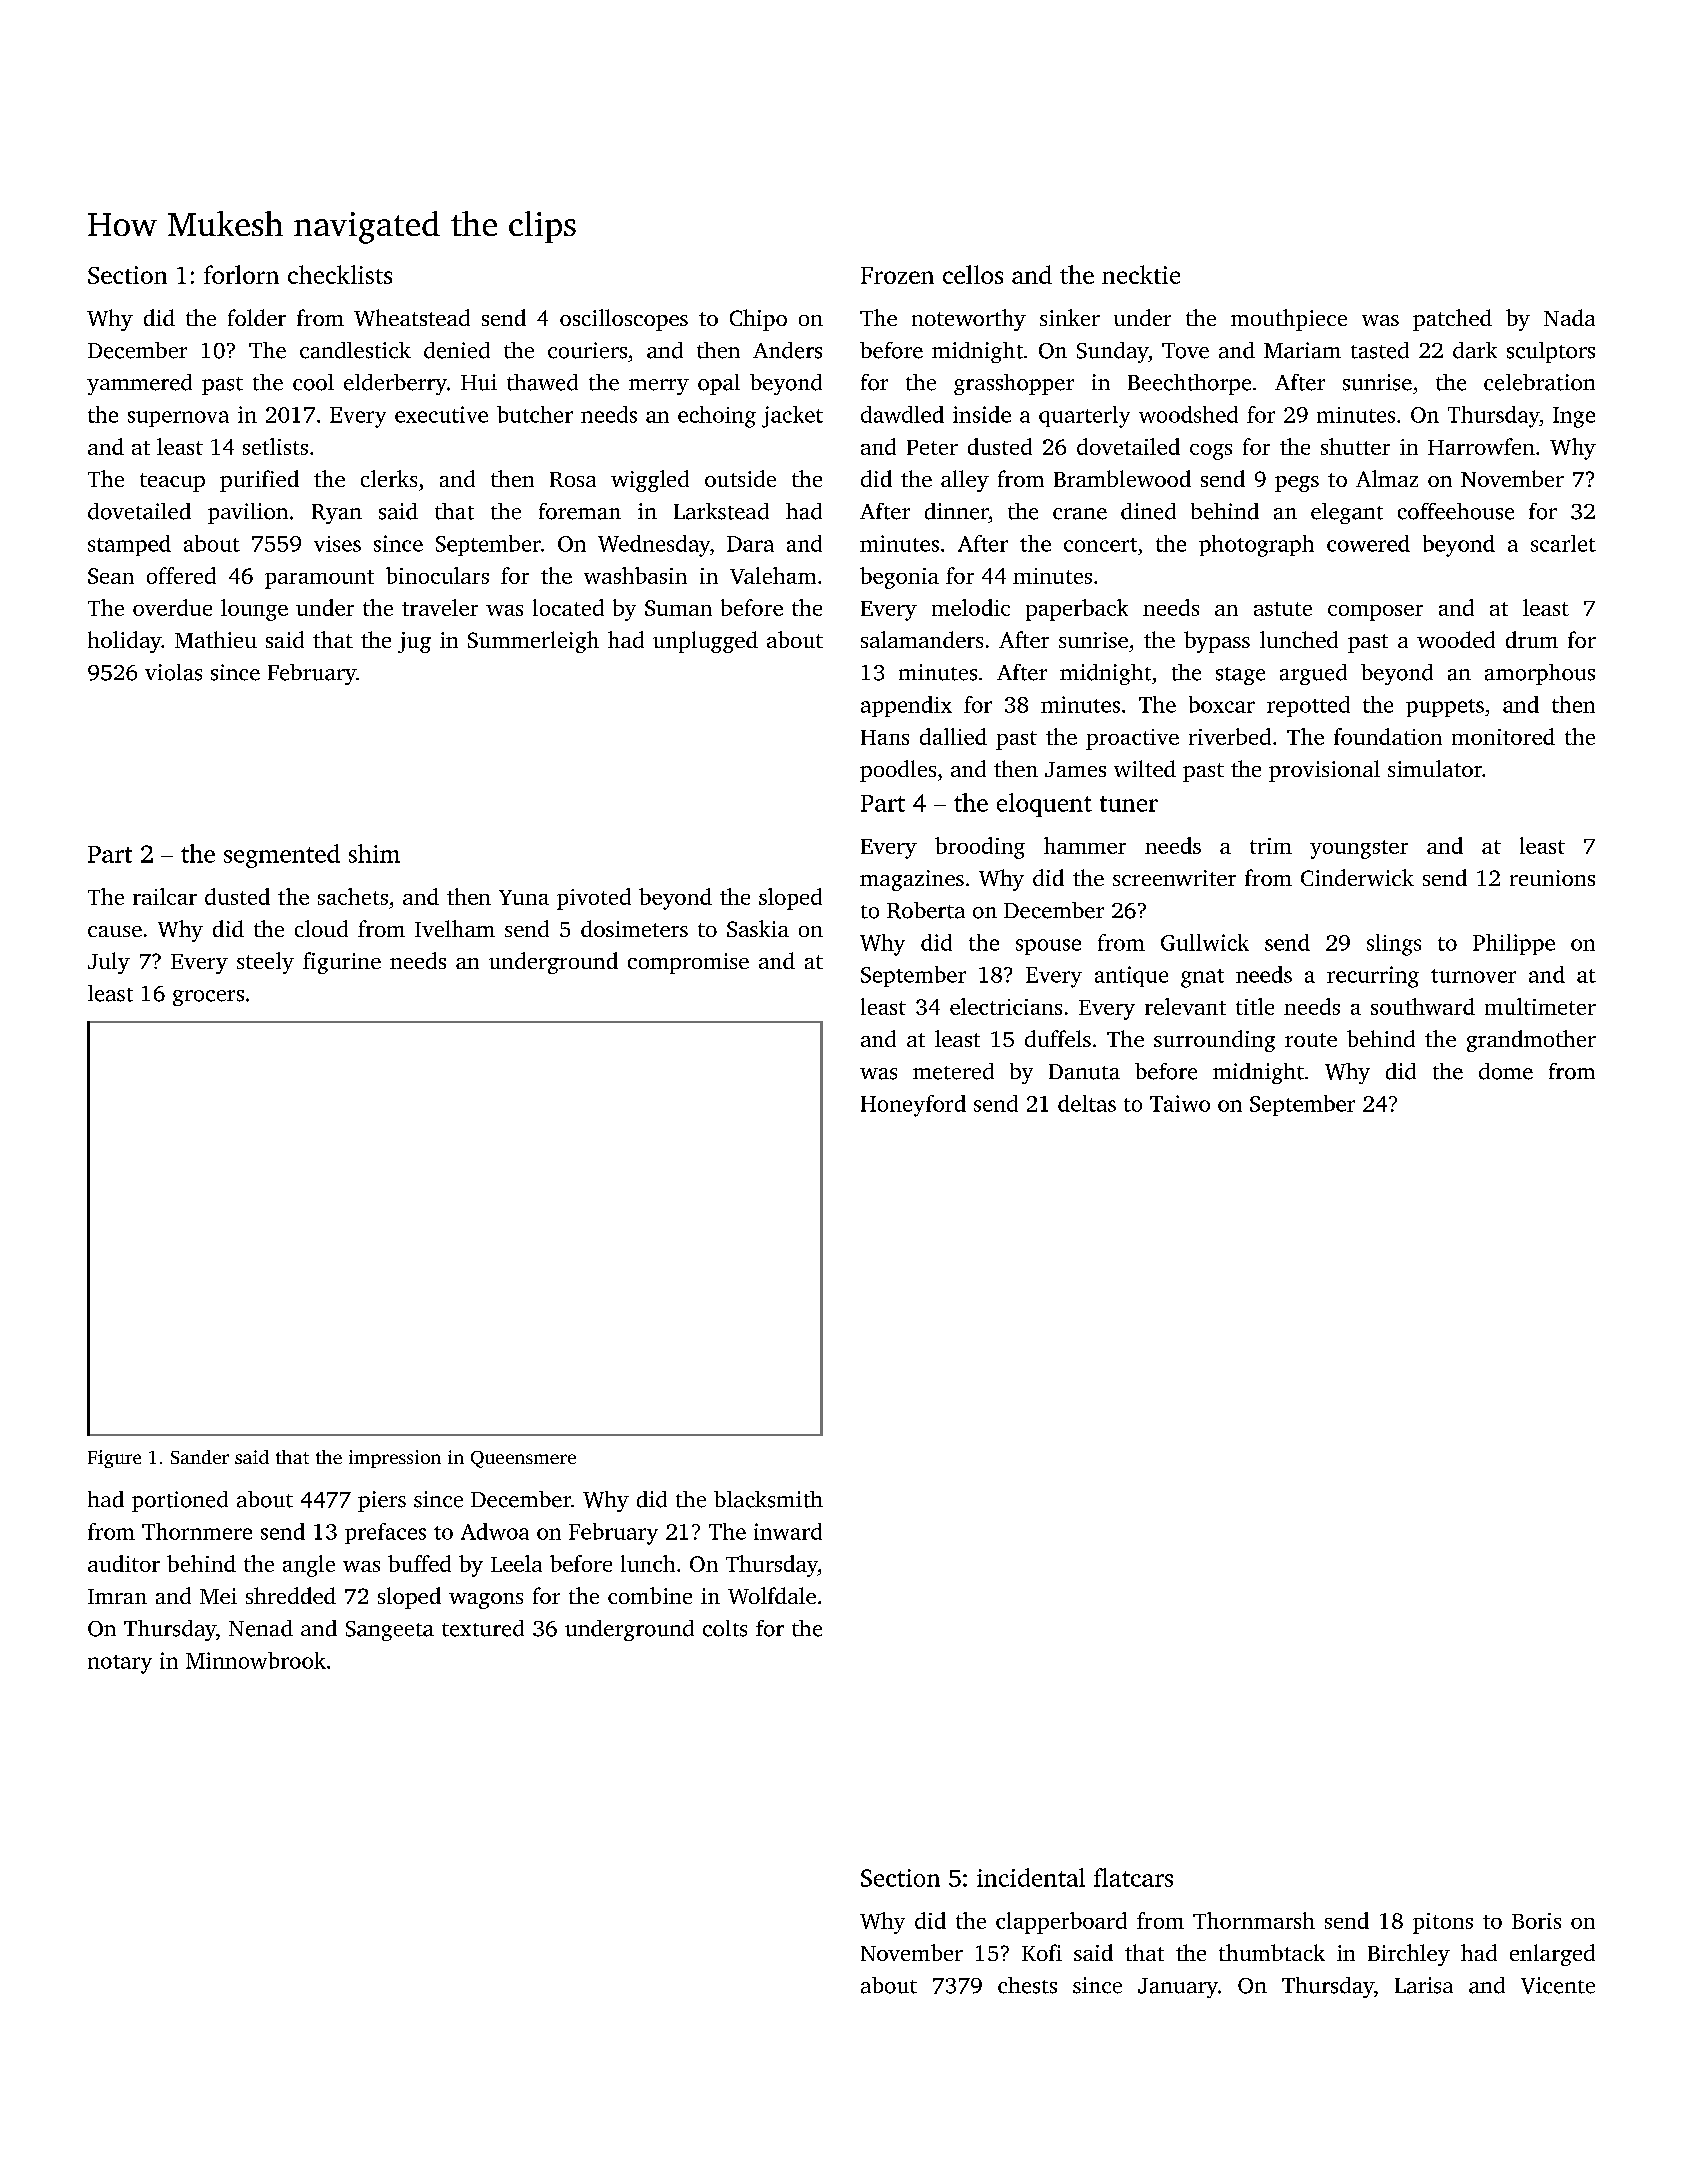  I want to click on inward, so click(788, 1531).
